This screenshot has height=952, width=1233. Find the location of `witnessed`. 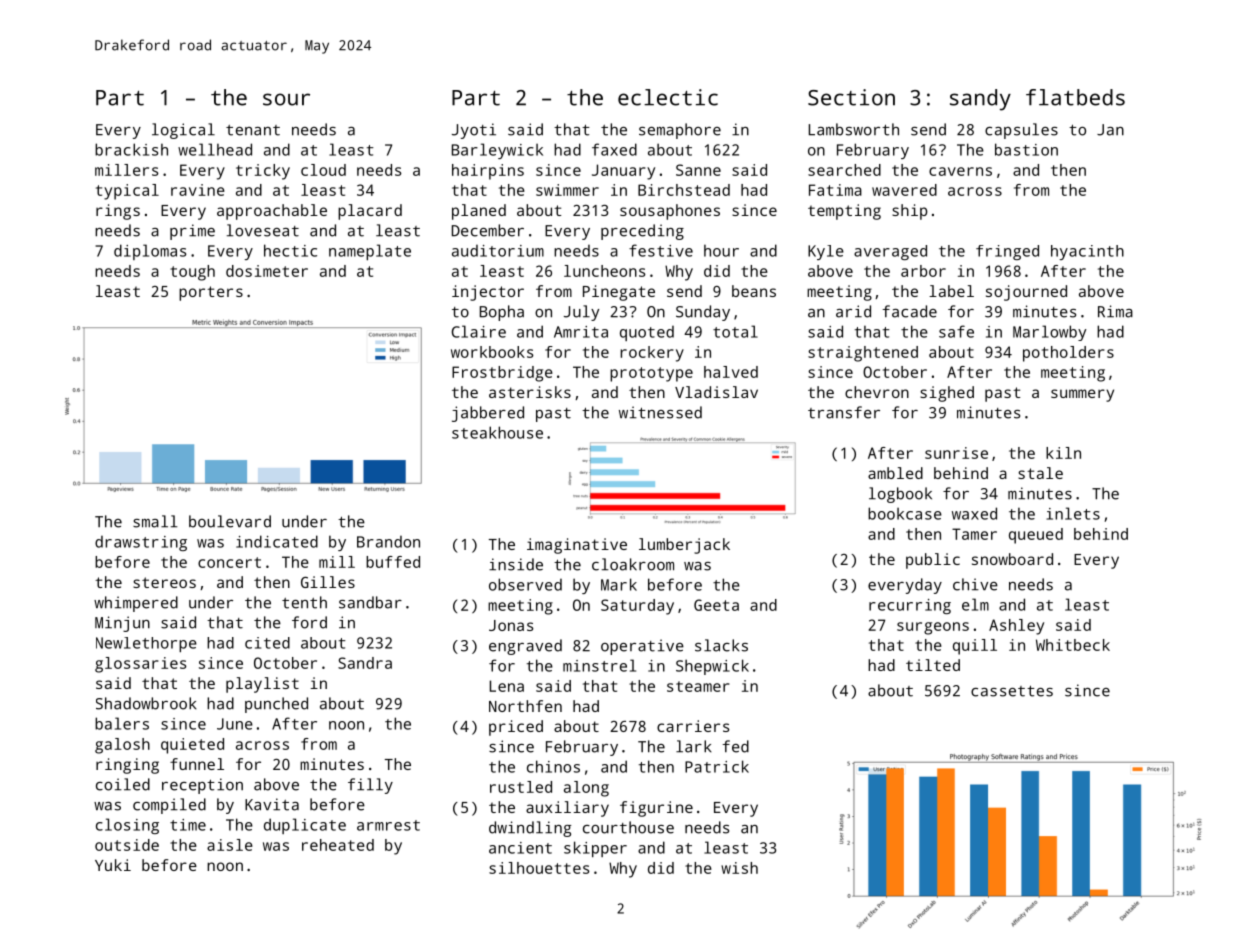

witnessed is located at coordinates (660, 412).
